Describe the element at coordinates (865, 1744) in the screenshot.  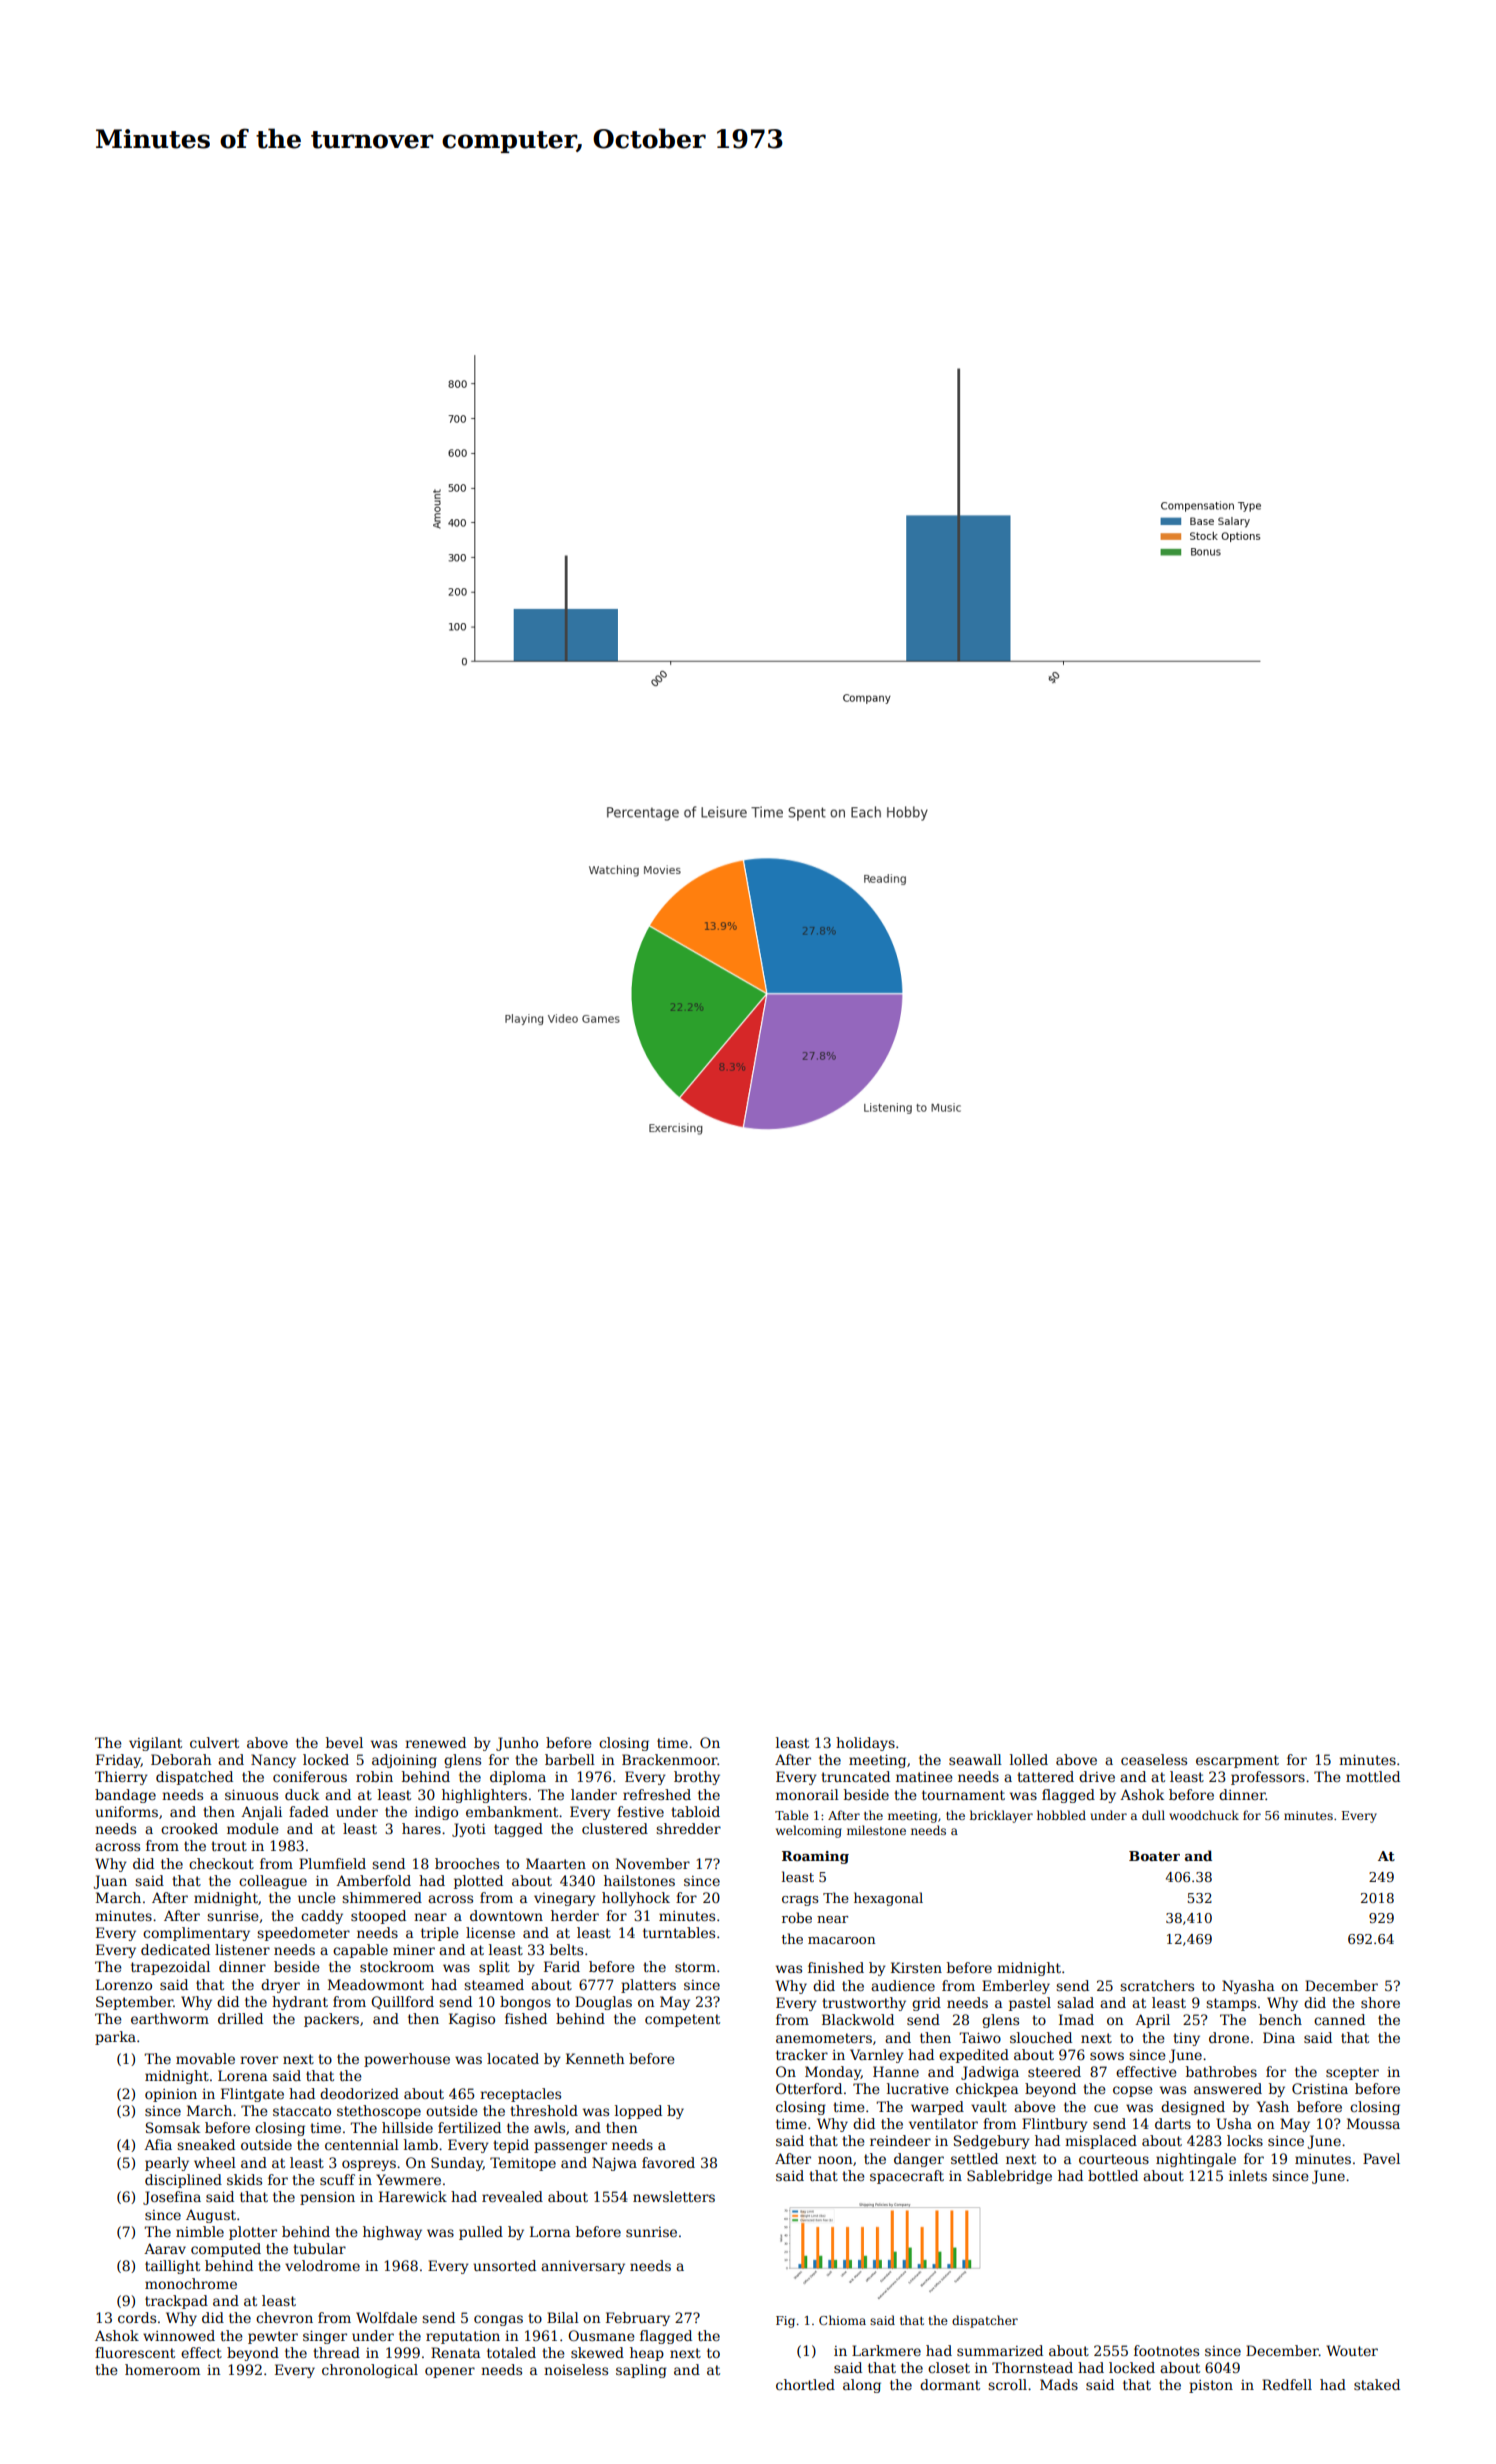
I see `holidays` at that location.
